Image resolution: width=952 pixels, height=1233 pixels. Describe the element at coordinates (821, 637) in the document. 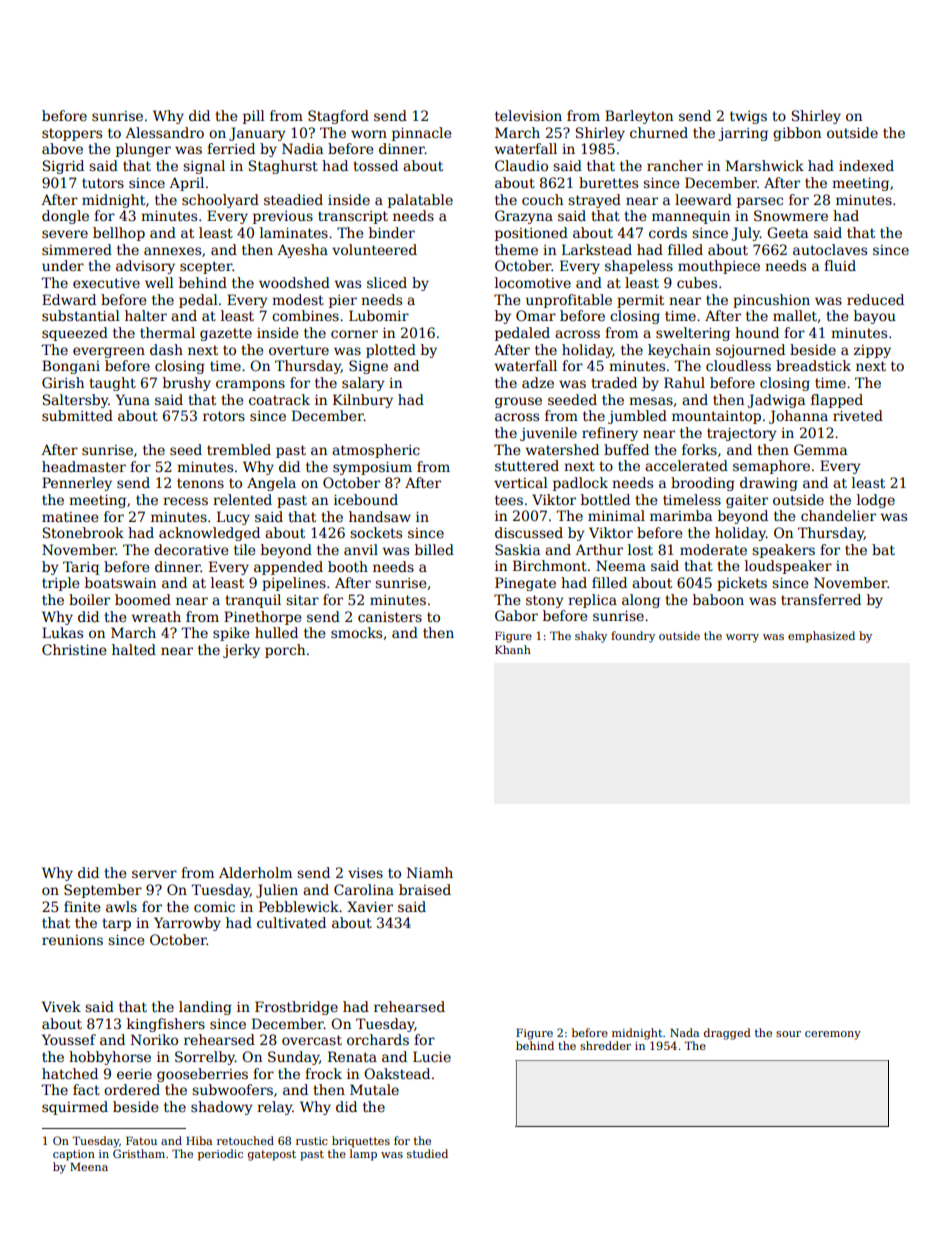

I see `emphasized` at that location.
